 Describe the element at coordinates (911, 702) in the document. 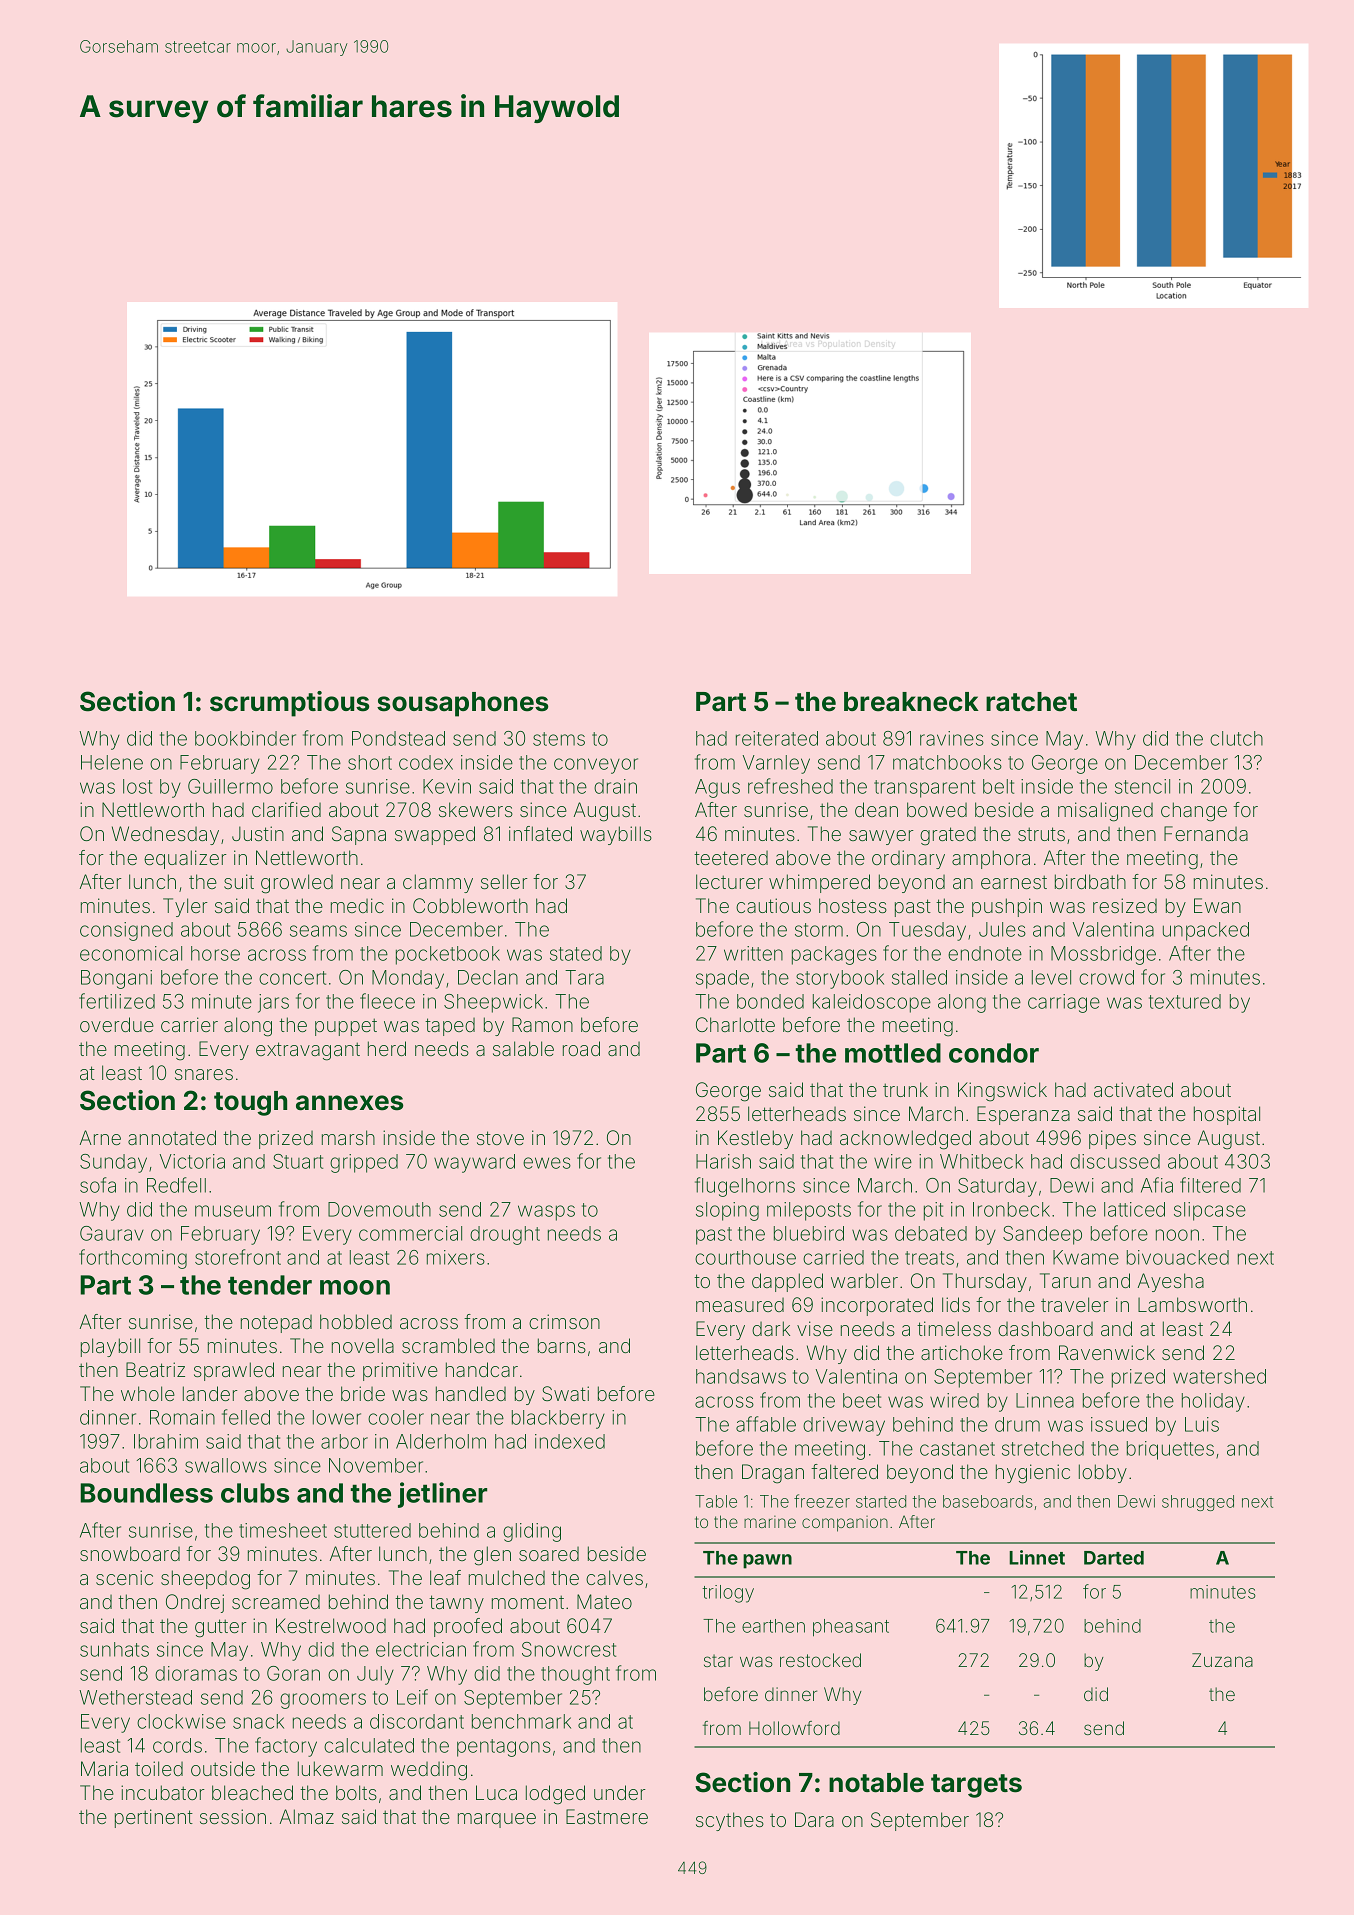

I see `breakneck` at that location.
